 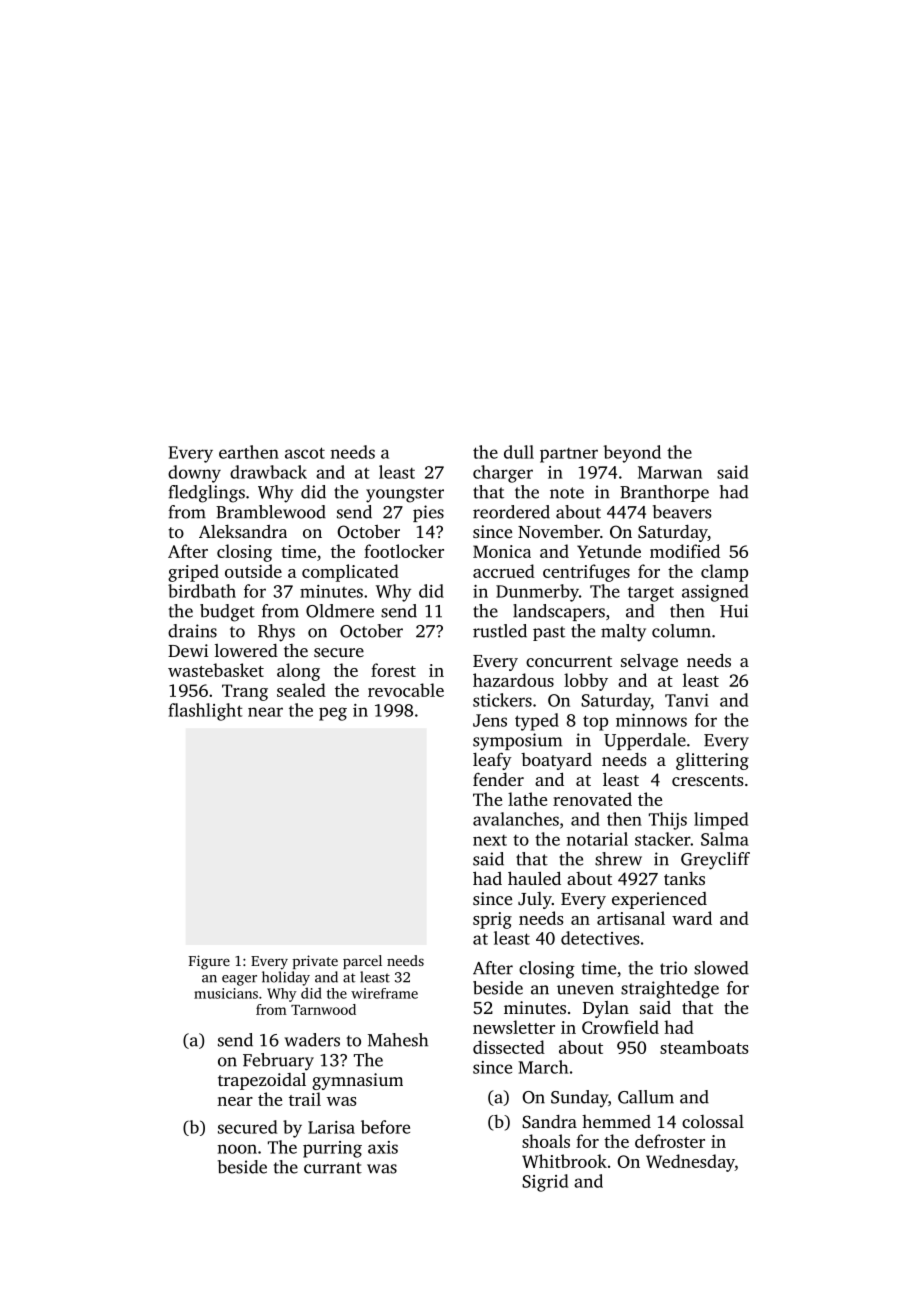 What do you see at coordinates (194, 474) in the screenshot?
I see `downy` at bounding box center [194, 474].
